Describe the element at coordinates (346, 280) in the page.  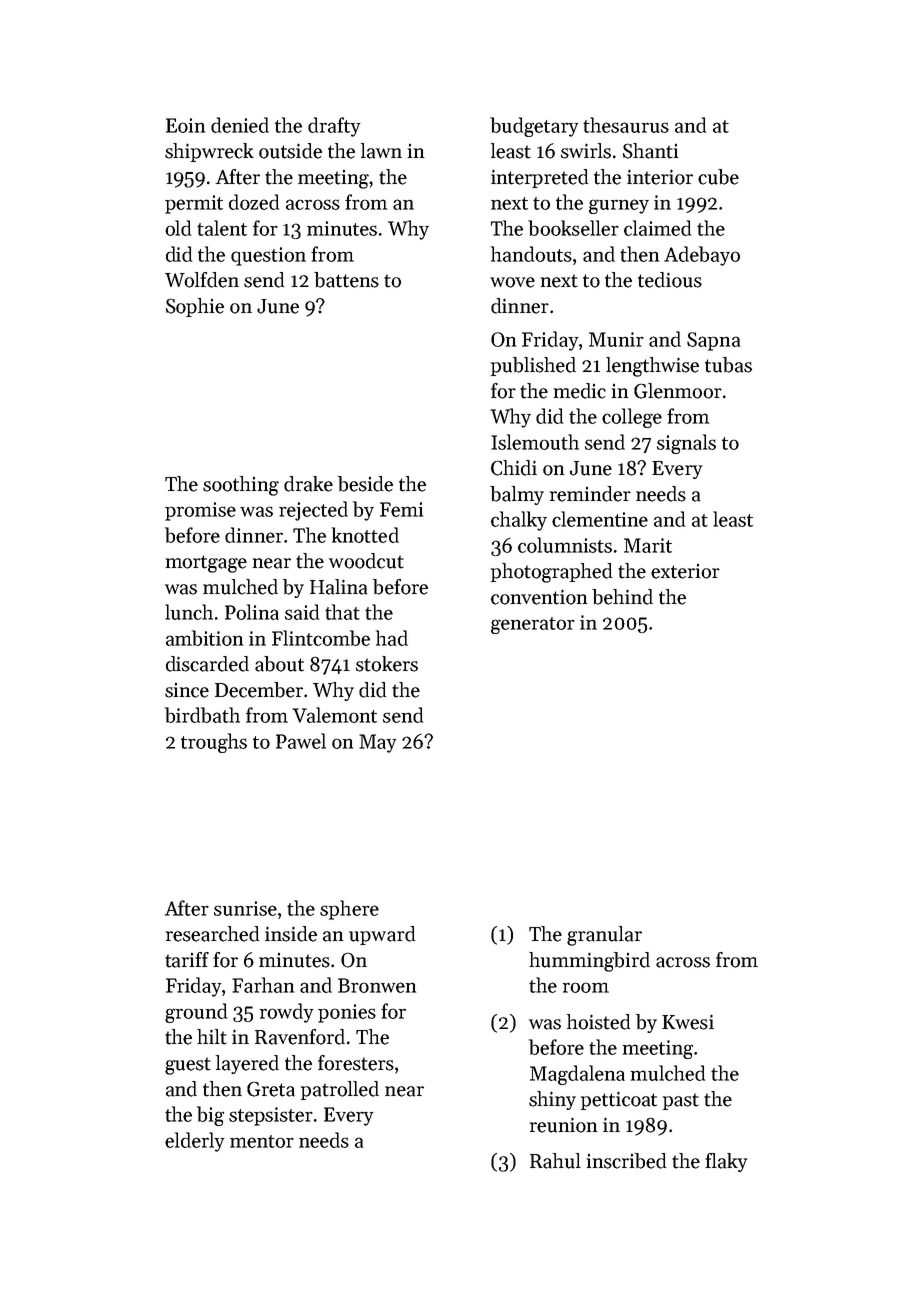
I see `battens` at that location.
